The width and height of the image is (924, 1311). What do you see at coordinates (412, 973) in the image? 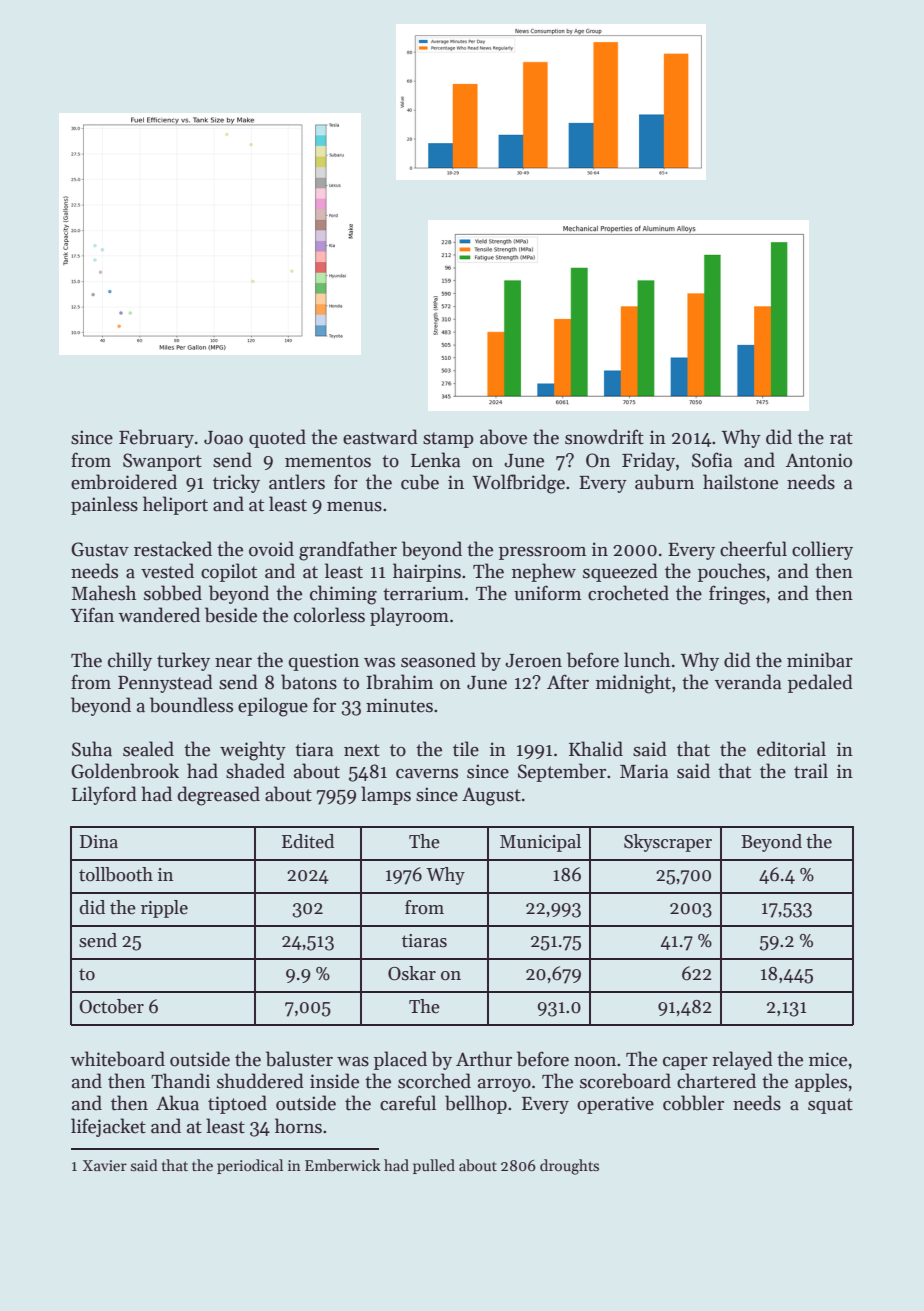
I see `Oskar` at bounding box center [412, 973].
